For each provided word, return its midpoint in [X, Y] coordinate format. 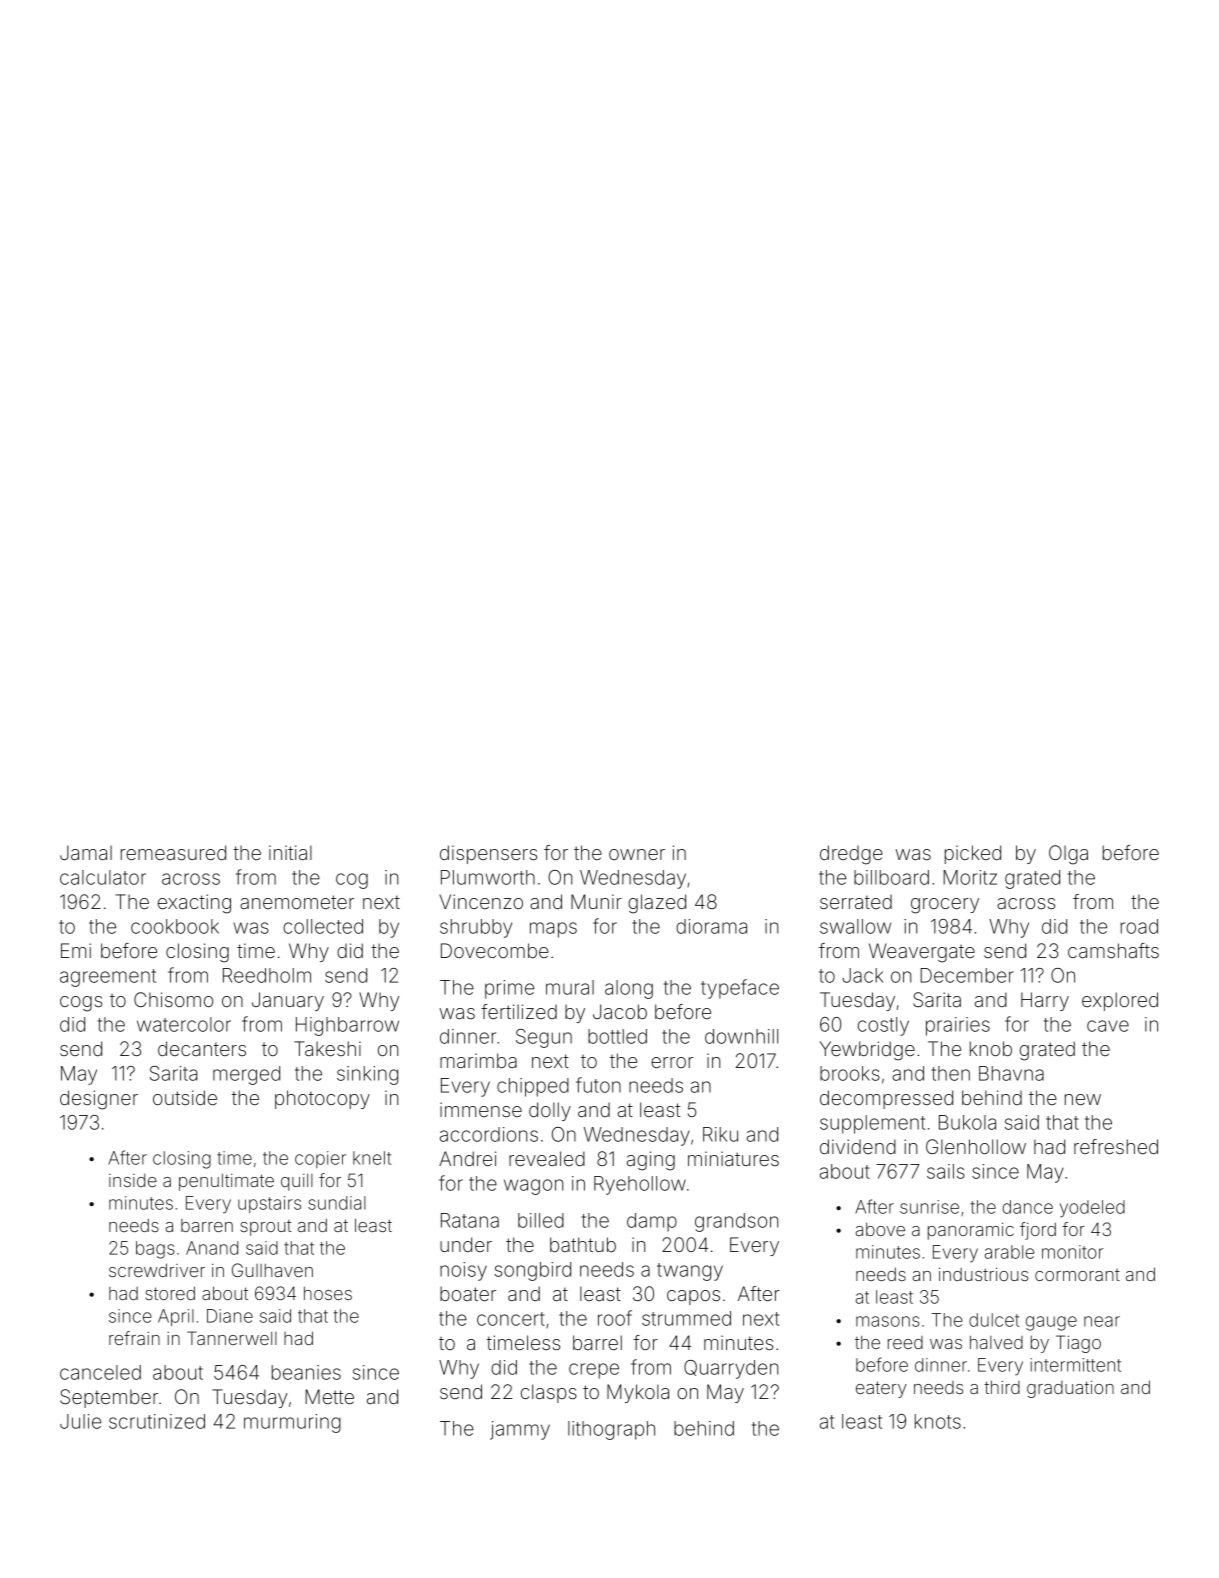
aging [651, 1161]
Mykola [638, 1393]
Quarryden [731, 1369]
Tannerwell [232, 1338]
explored [1120, 1001]
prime [509, 989]
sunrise [929, 1207]
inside [133, 1180]
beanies [306, 1372]
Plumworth [488, 877]
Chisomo [173, 999]
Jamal [86, 852]
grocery [945, 906]
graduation [1070, 1389]
